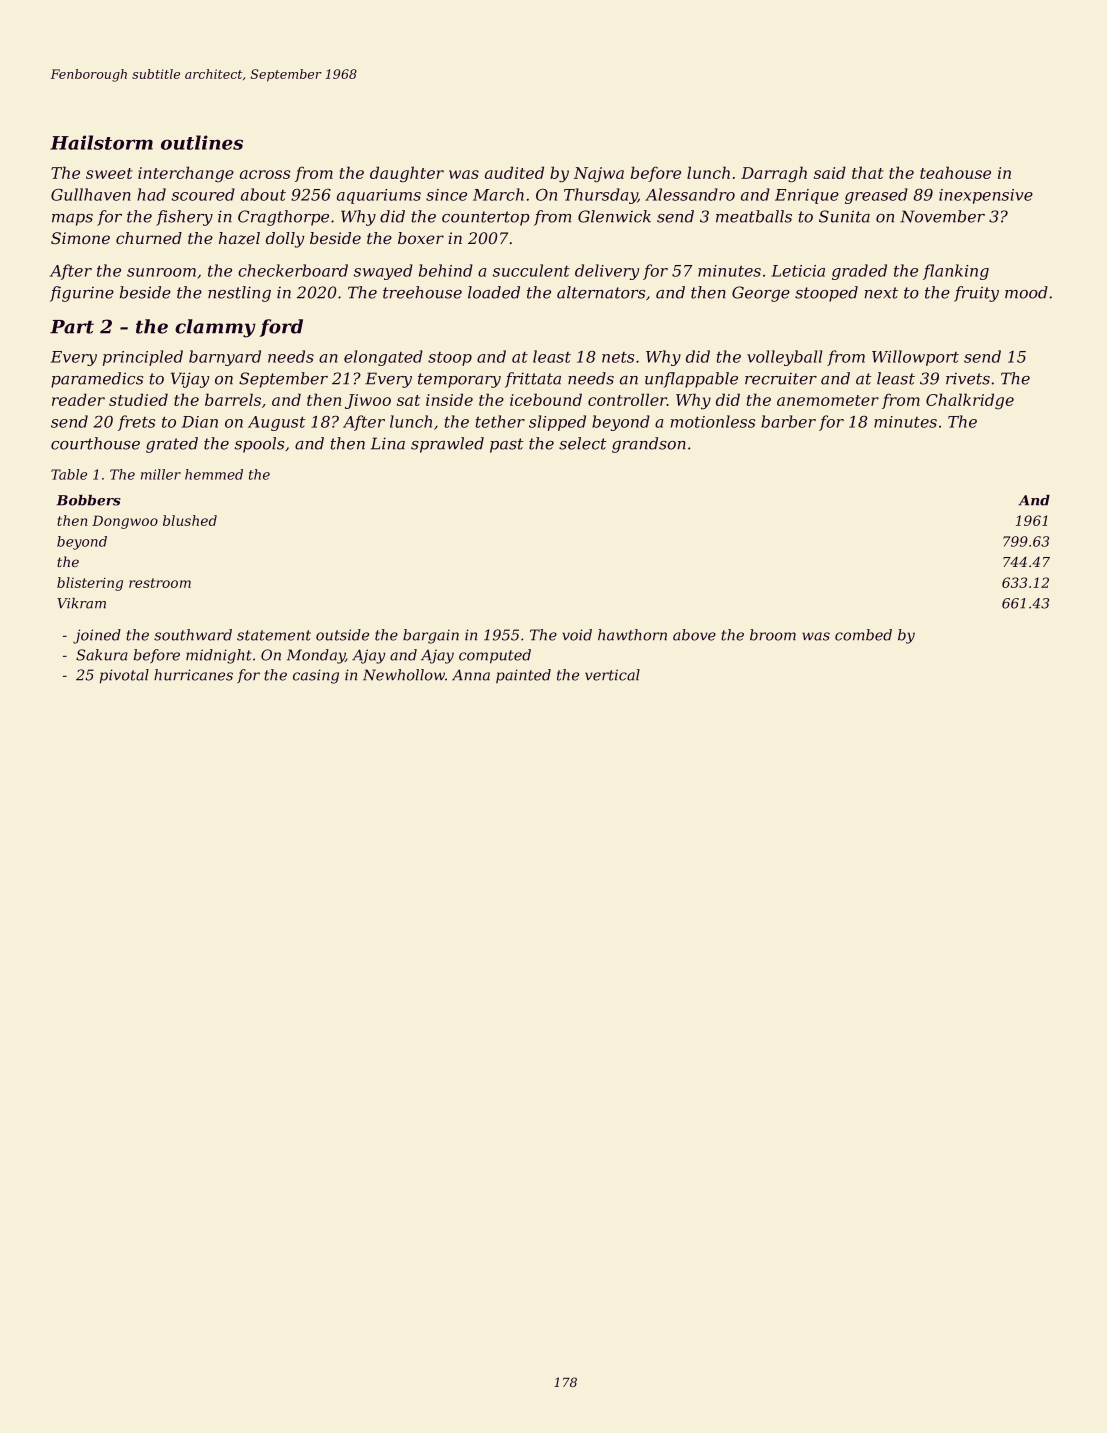  What do you see at coordinates (193, 675) in the page?
I see `hurricanes` at bounding box center [193, 675].
